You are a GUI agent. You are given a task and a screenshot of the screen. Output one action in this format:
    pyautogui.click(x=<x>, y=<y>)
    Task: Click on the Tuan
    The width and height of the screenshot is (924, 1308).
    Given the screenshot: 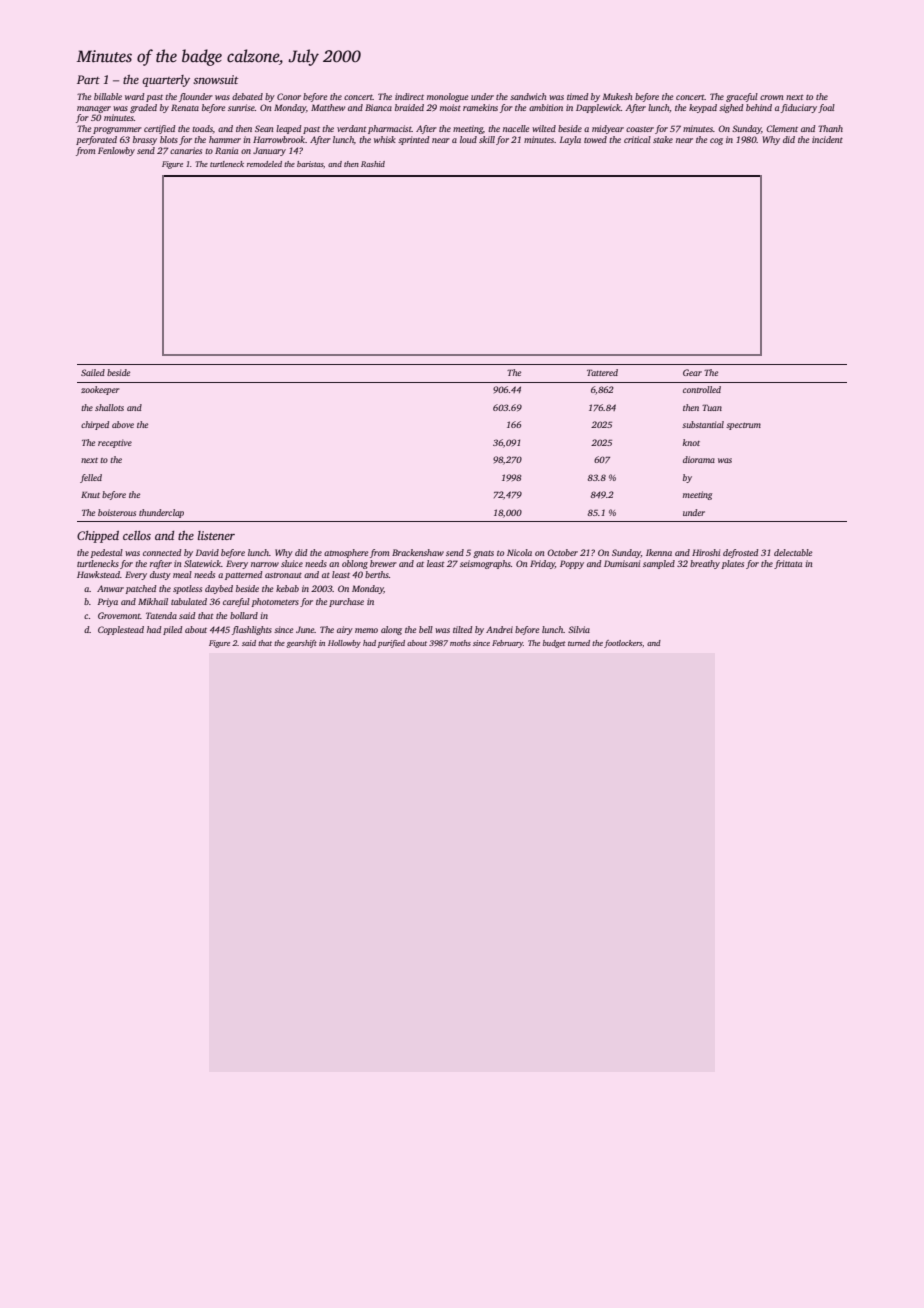 What is the action you would take?
    pyautogui.click(x=712, y=408)
